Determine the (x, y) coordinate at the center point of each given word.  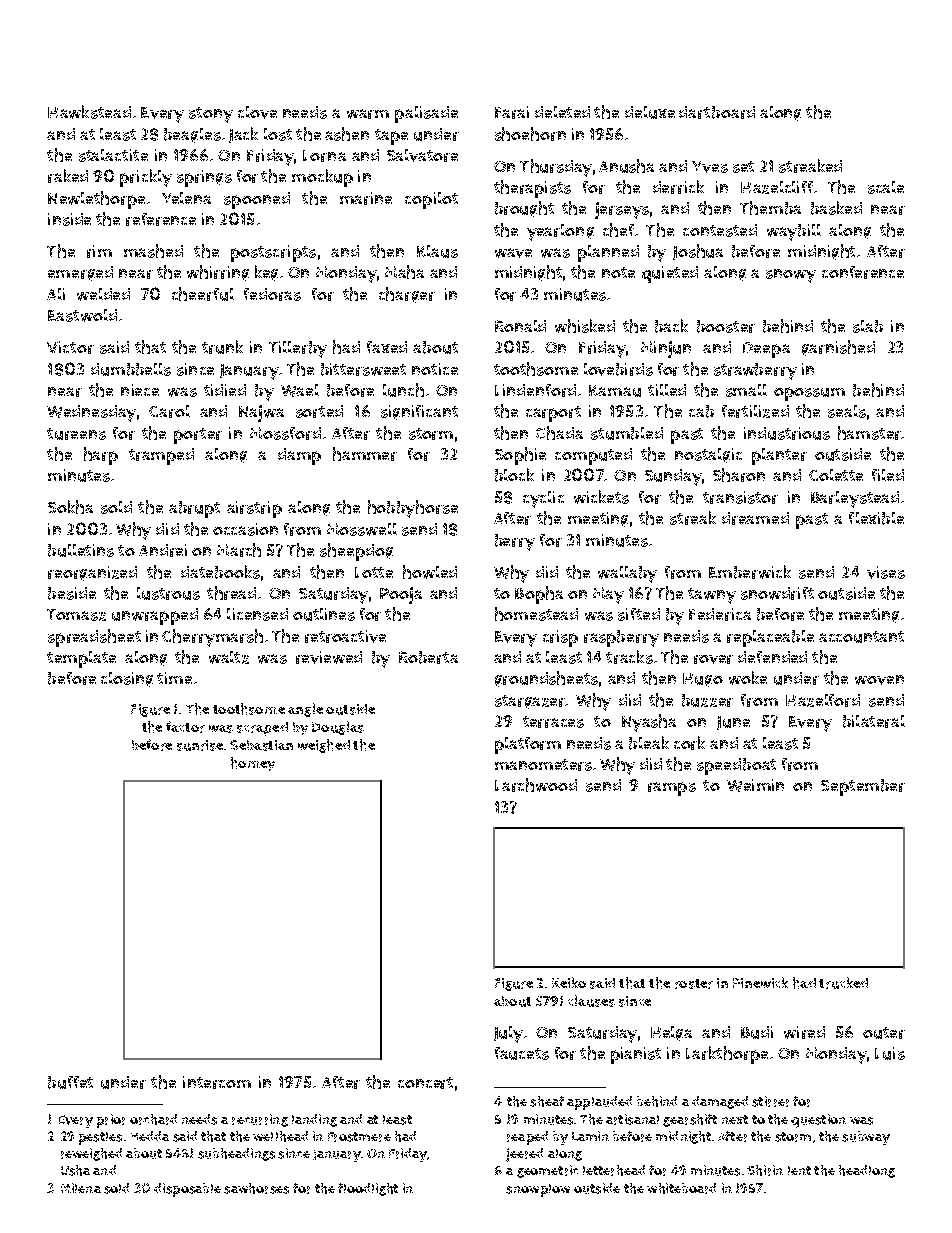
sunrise (200, 745)
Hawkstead (89, 112)
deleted (562, 112)
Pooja (401, 595)
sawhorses (256, 1188)
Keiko (569, 982)
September (863, 787)
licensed (257, 614)
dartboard (717, 112)
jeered (524, 1155)
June (733, 723)
